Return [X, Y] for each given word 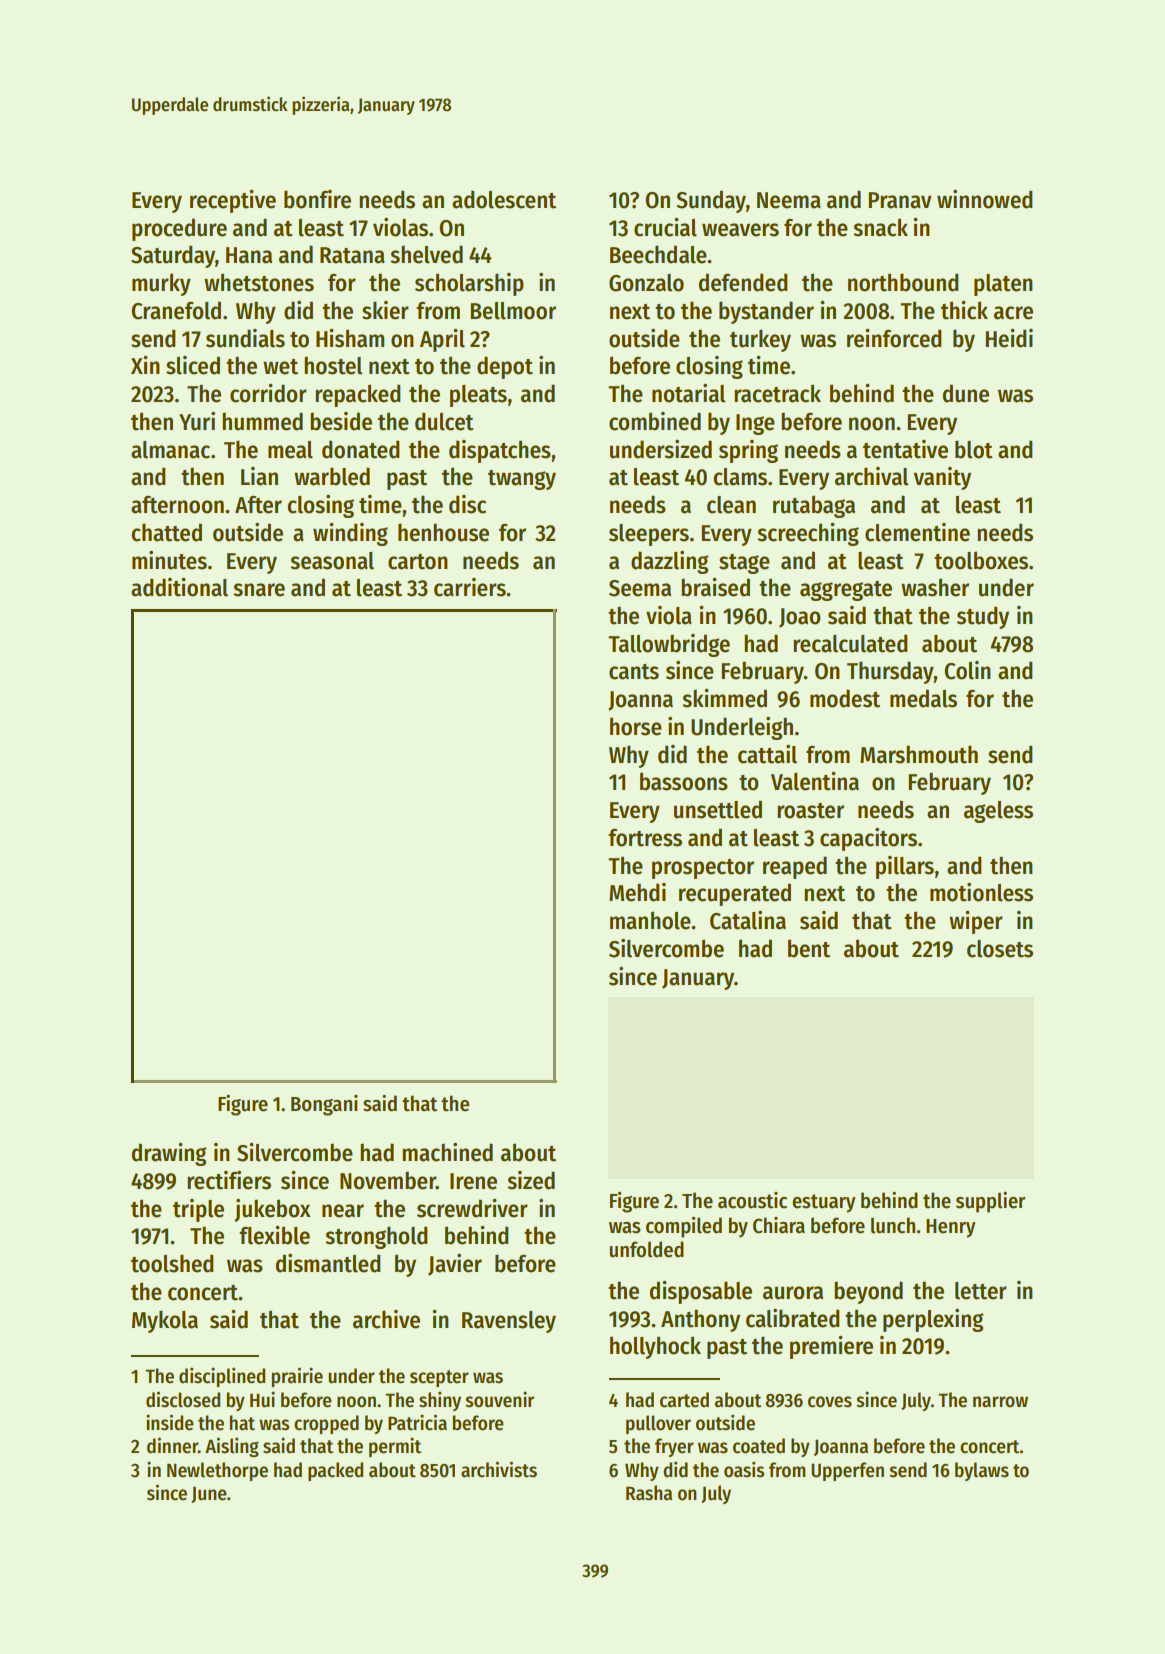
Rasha [649, 1493]
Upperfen [847, 1471]
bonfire [317, 199]
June [209, 1494]
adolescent [504, 199]
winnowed [984, 199]
